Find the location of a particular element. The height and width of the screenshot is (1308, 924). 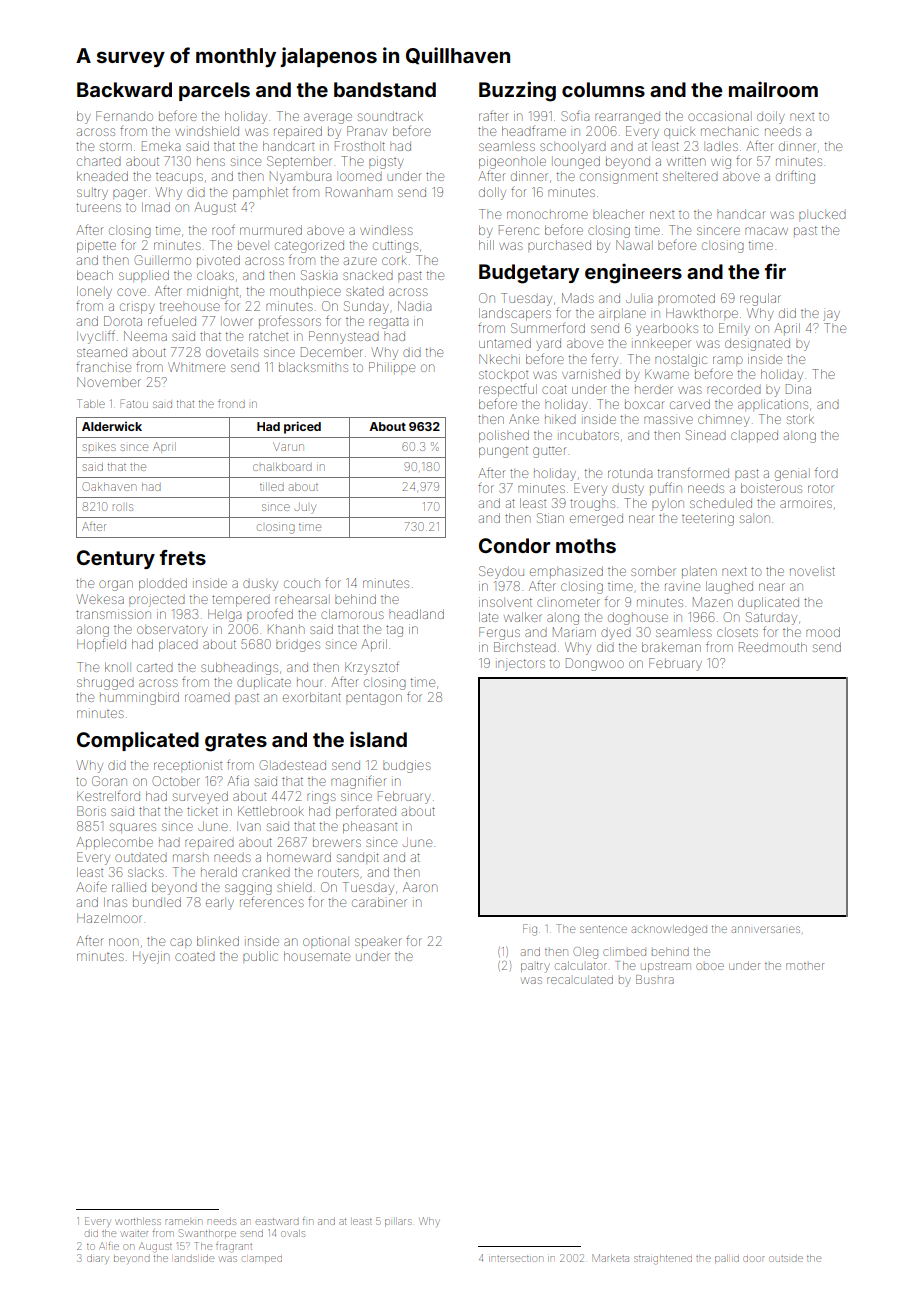

brakeman is located at coordinates (671, 647).
